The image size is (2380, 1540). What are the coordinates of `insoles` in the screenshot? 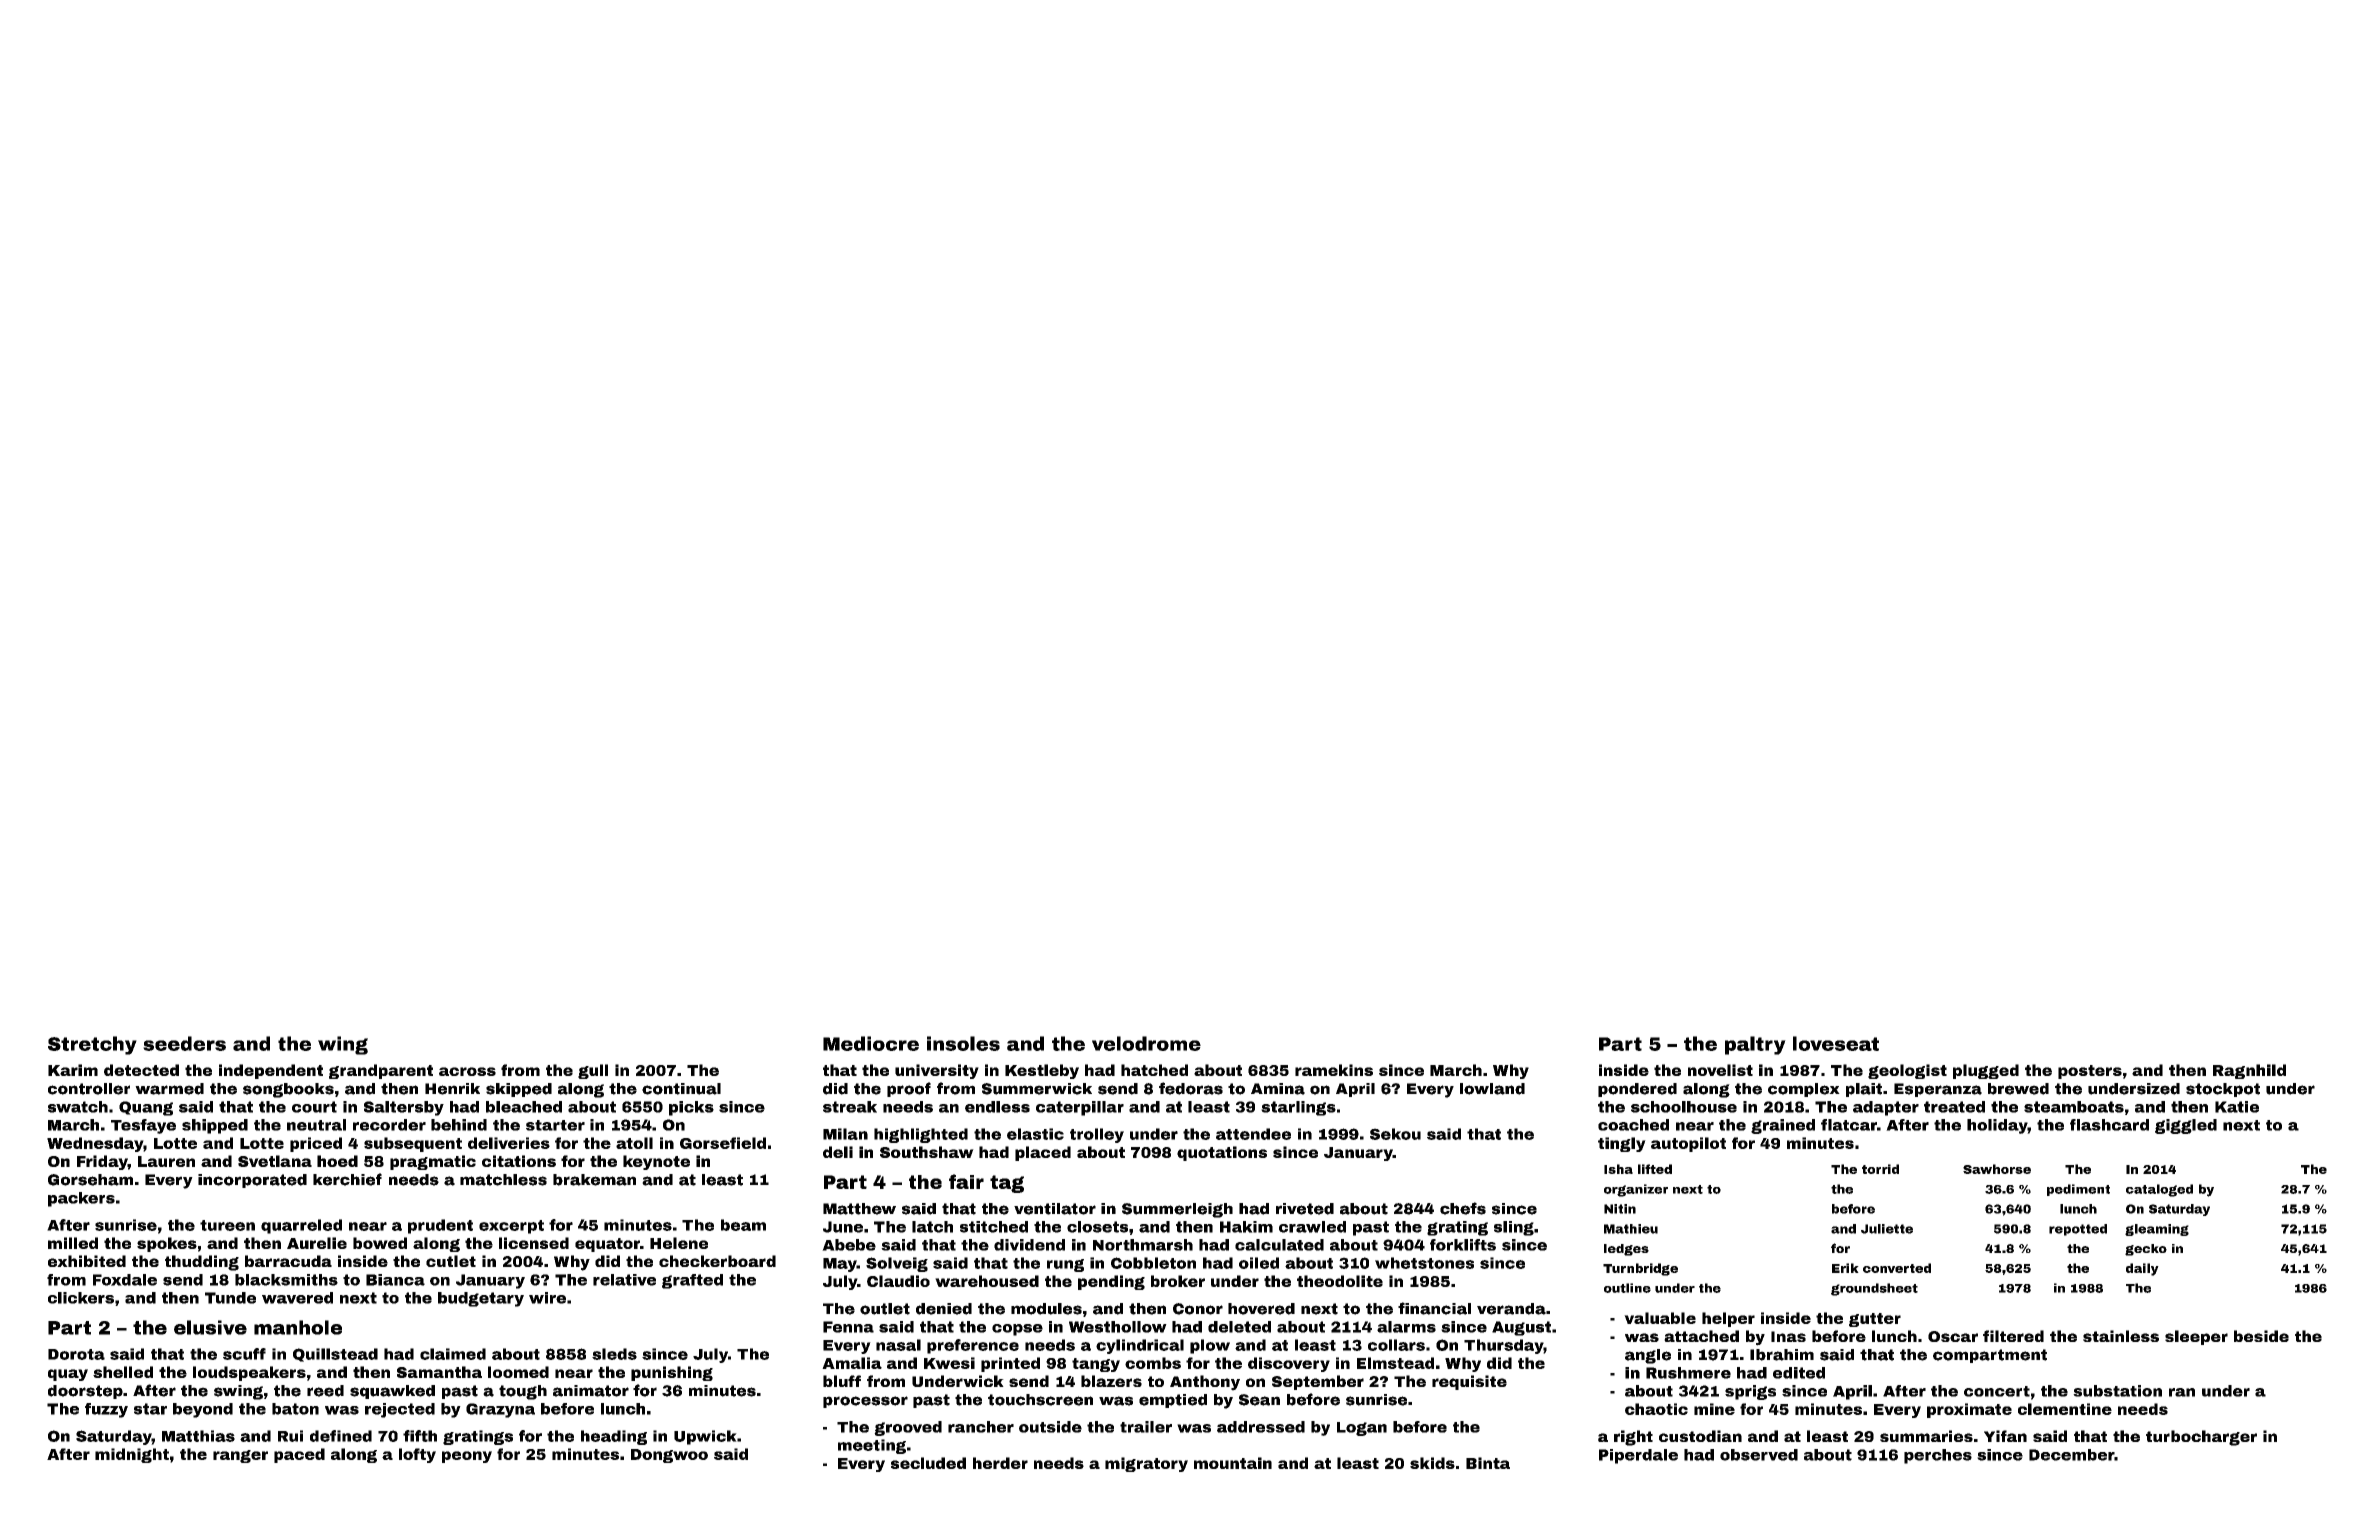 It's located at (963, 1043).
